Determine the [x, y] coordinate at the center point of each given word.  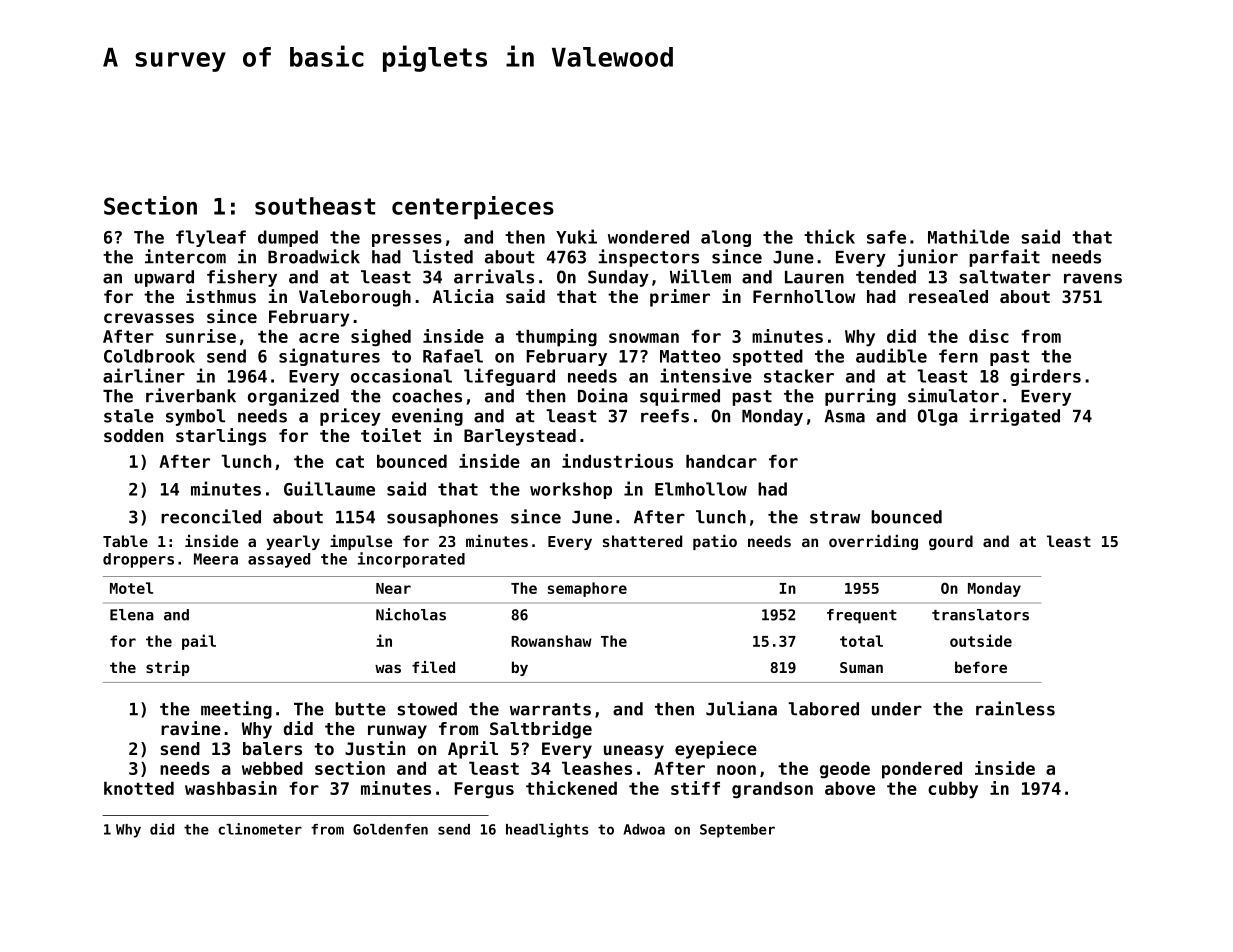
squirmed [680, 397]
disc [989, 336]
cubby [953, 790]
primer [680, 298]
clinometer [260, 829]
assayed [279, 560]
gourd [951, 542]
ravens [1093, 278]
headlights [547, 830]
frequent [862, 616]
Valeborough [355, 298]
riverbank [191, 395]
